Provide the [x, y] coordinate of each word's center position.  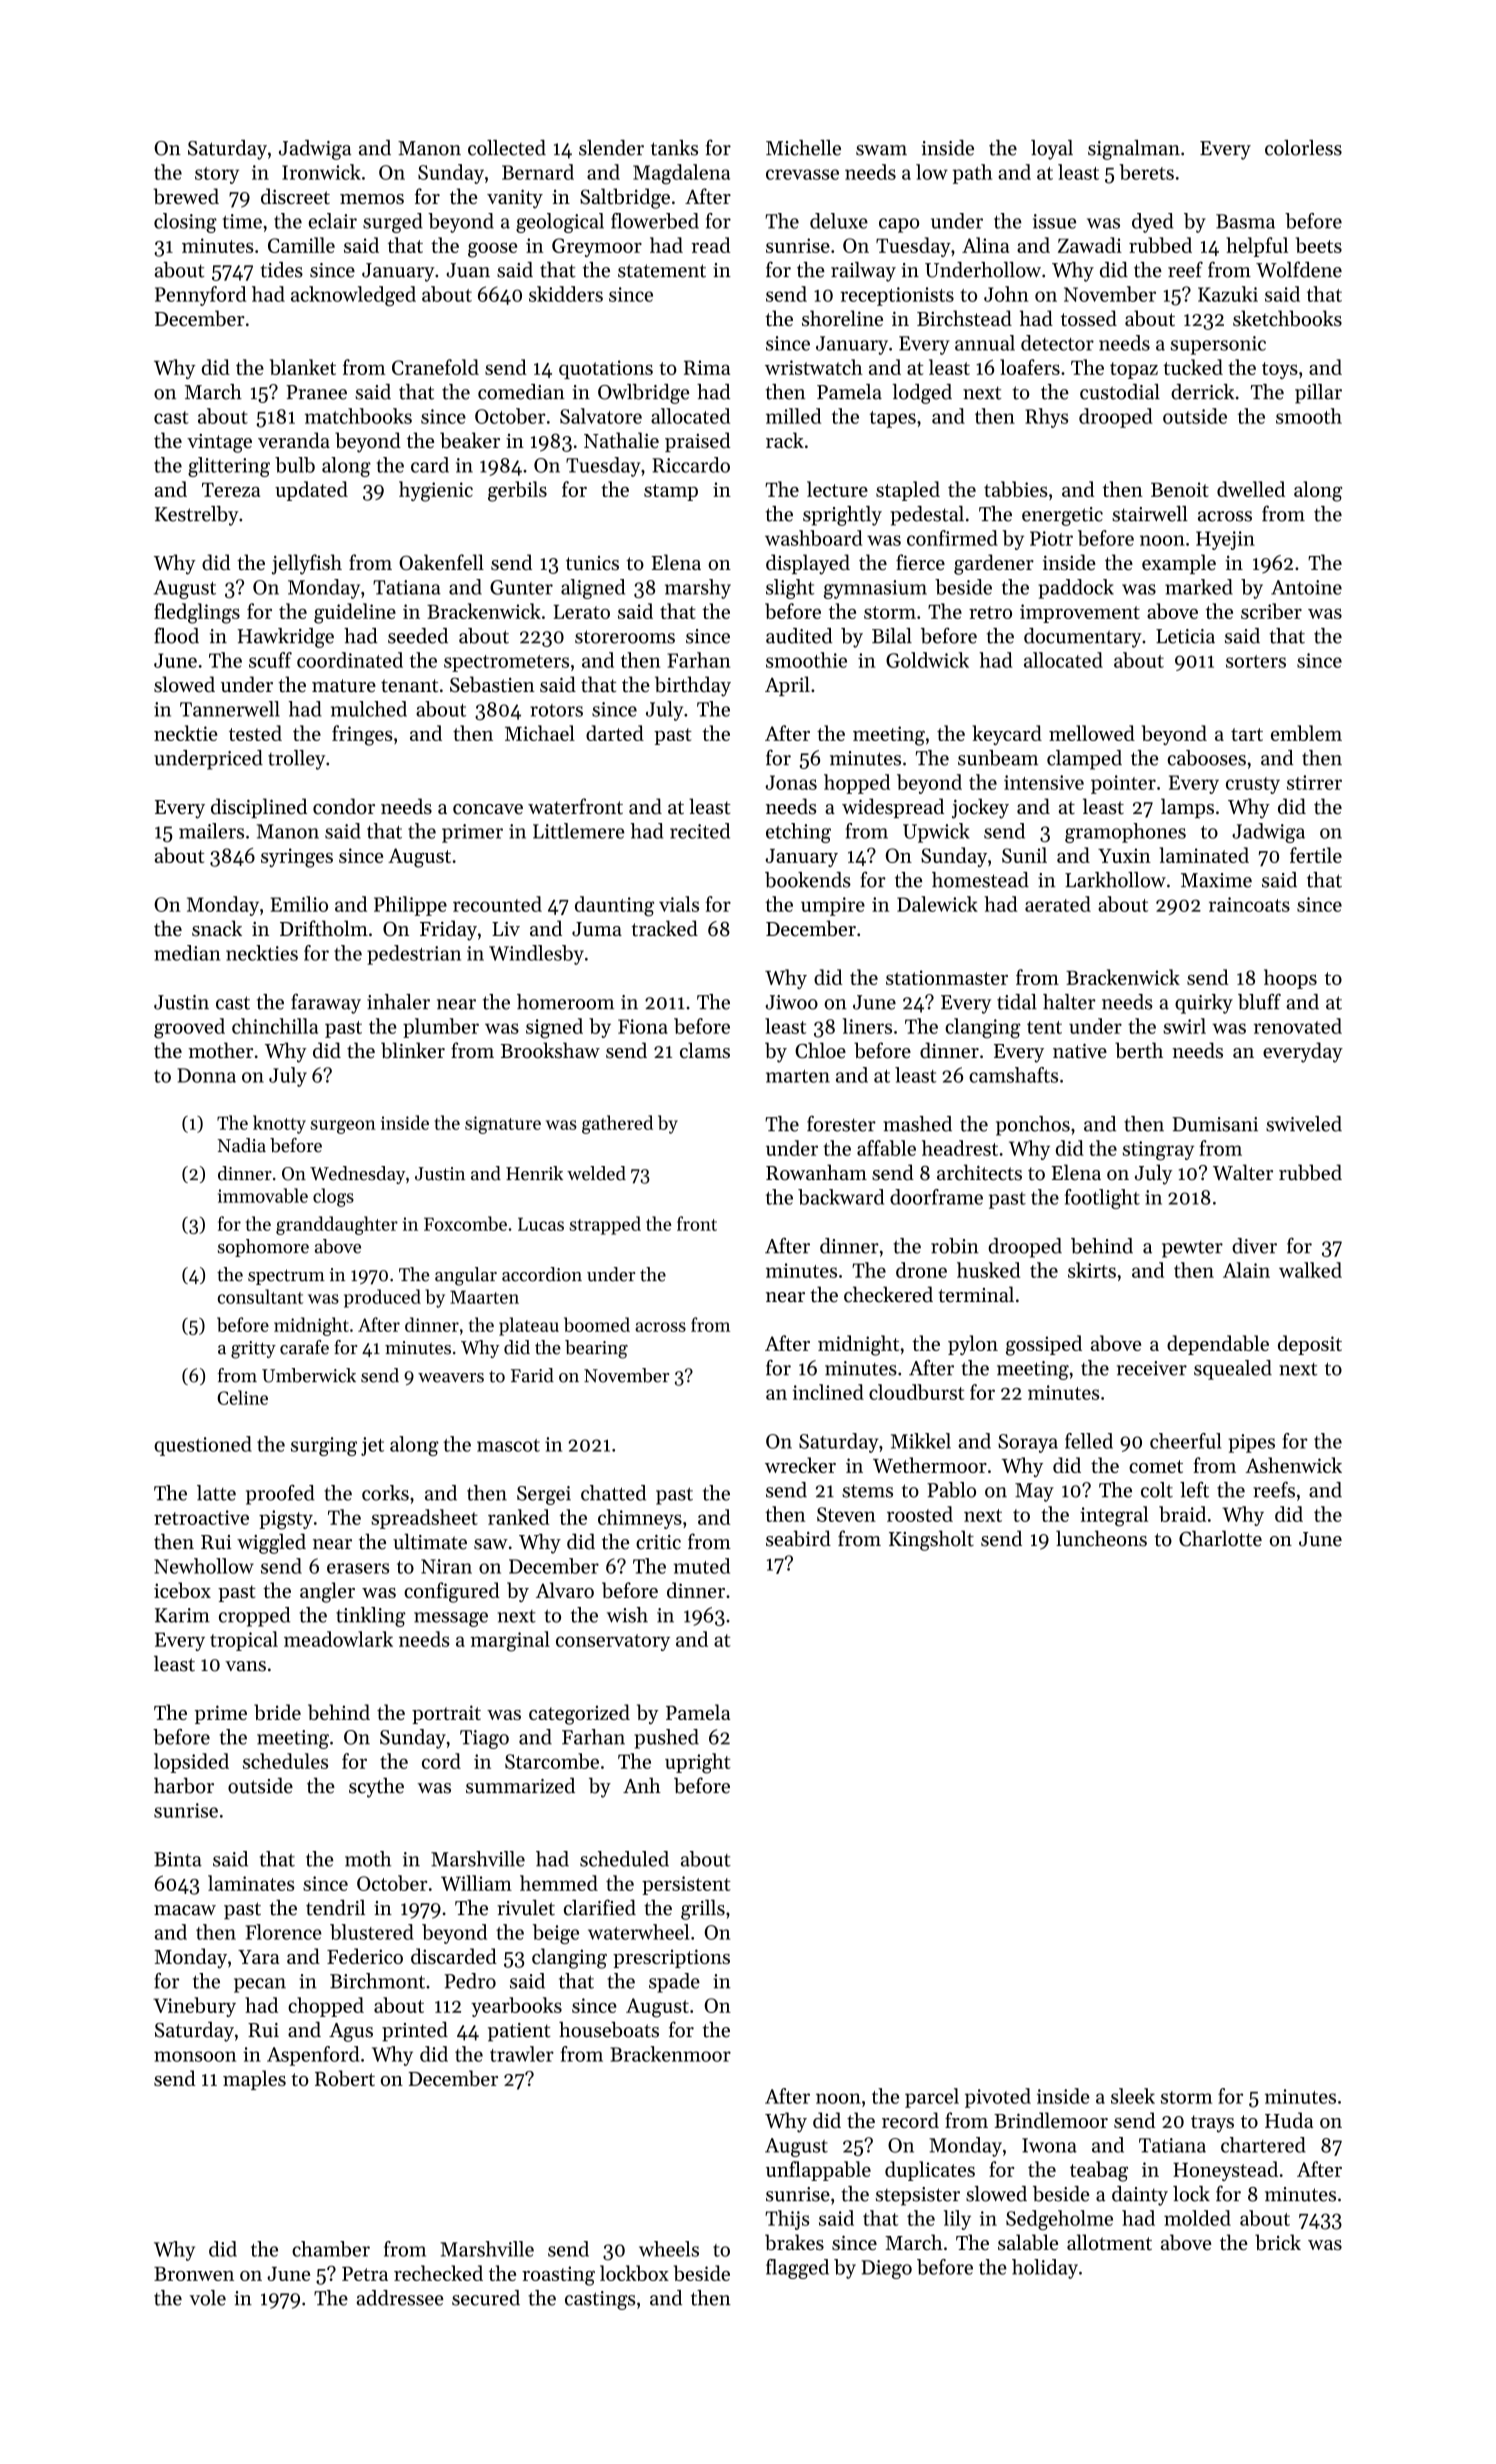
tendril [335, 1907]
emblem [1306, 733]
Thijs [787, 2220]
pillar [1318, 394]
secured [486, 2298]
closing [185, 223]
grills [703, 1909]
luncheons [1101, 1538]
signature [503, 1125]
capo [899, 225]
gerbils [517, 491]
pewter [1192, 1249]
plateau [529, 1326]
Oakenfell [441, 562]
